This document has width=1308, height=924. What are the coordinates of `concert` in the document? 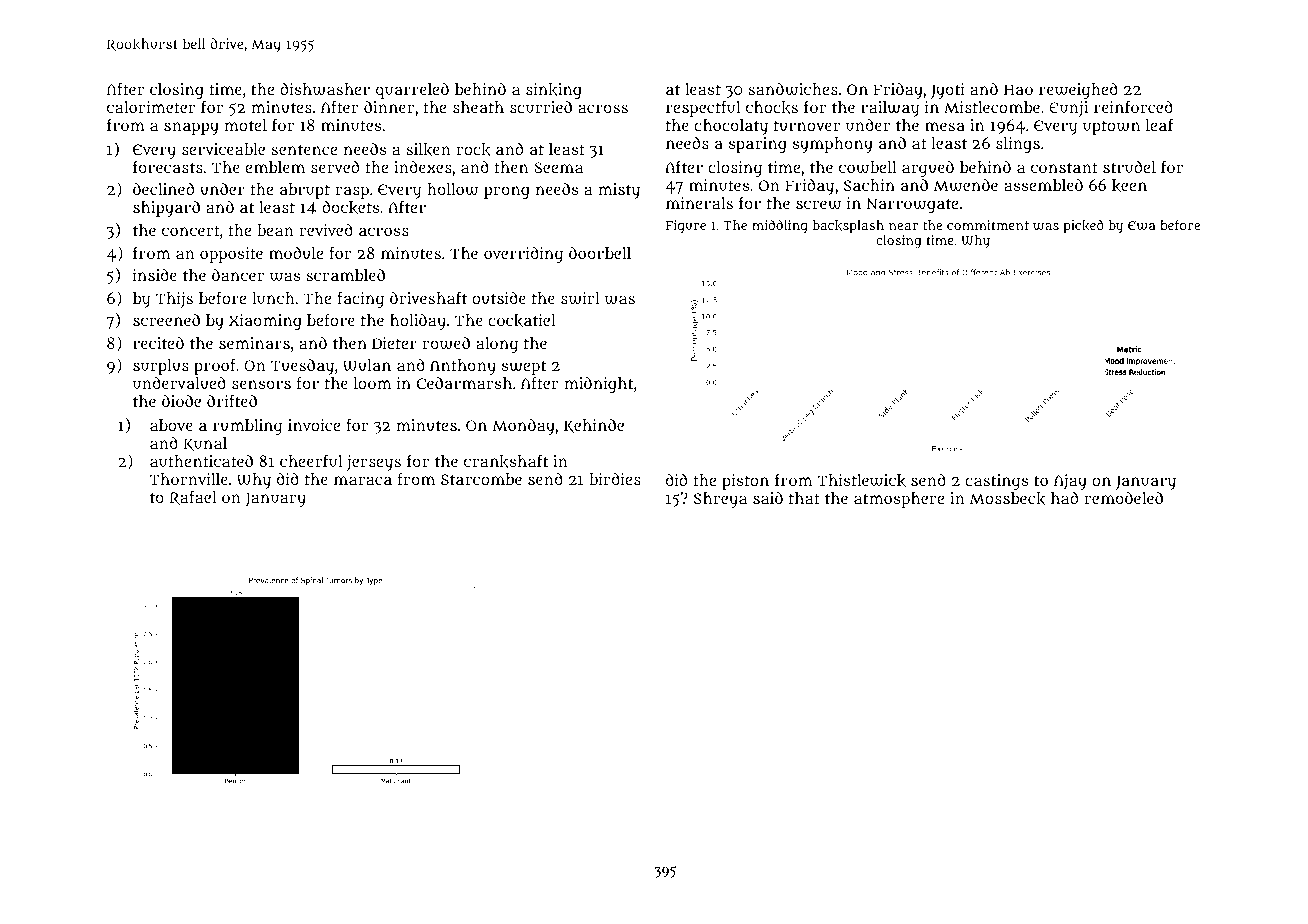 It's located at (191, 230).
